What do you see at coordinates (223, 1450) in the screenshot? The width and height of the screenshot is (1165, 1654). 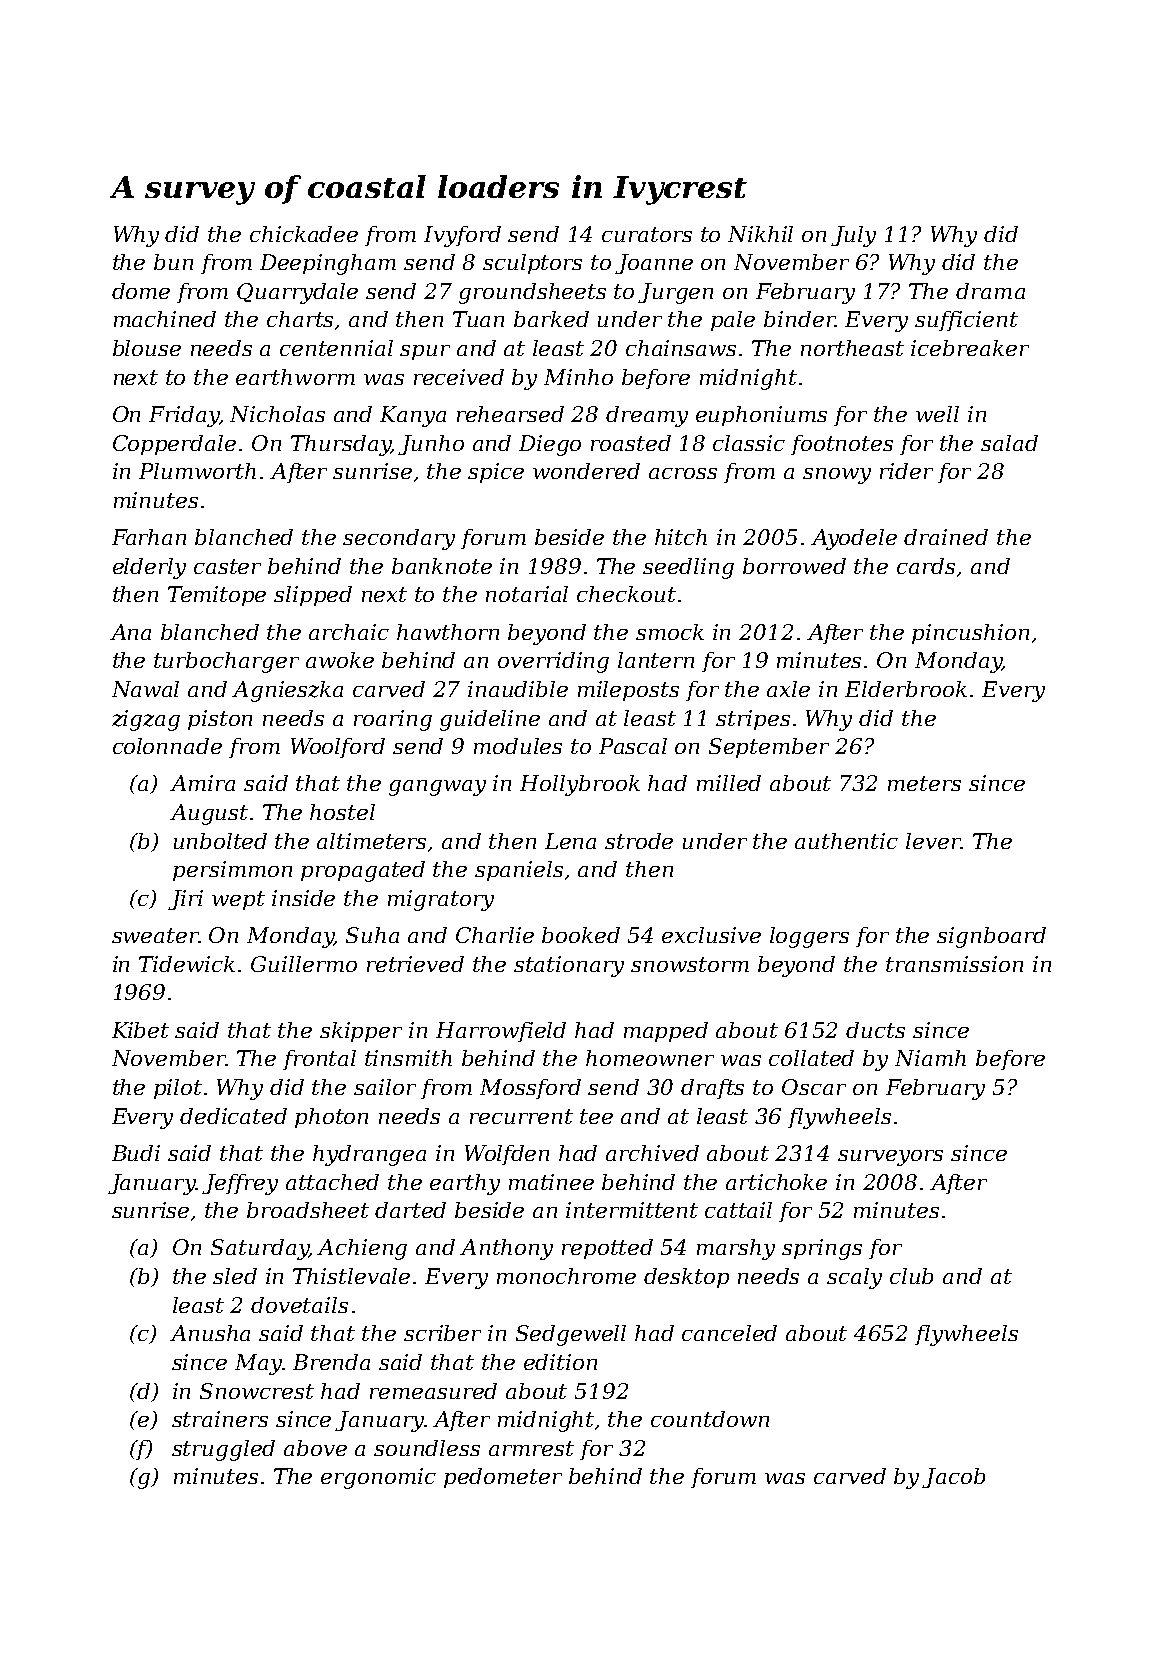 I see `struggled` at bounding box center [223, 1450].
